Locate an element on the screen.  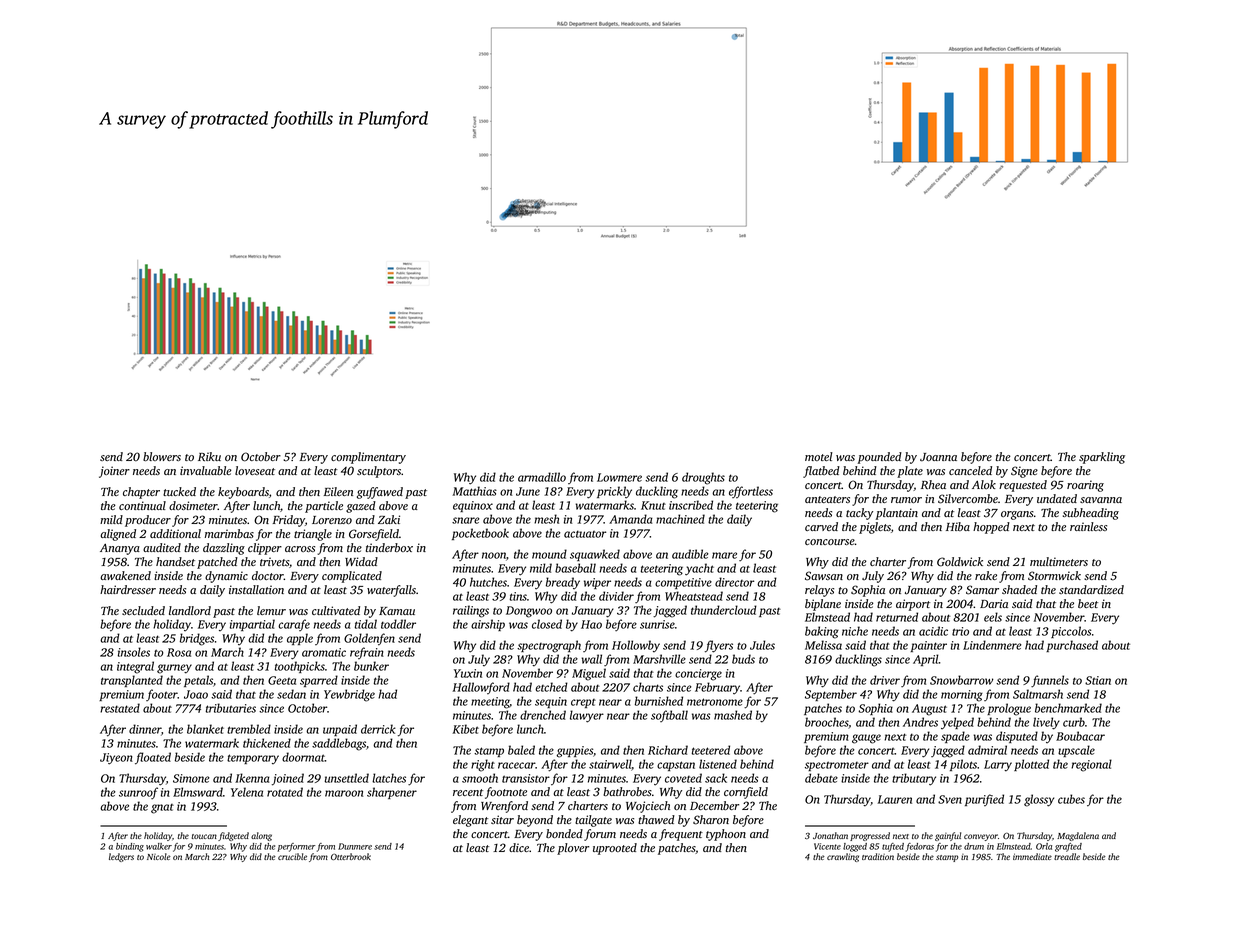
curb is located at coordinates (1074, 722).
